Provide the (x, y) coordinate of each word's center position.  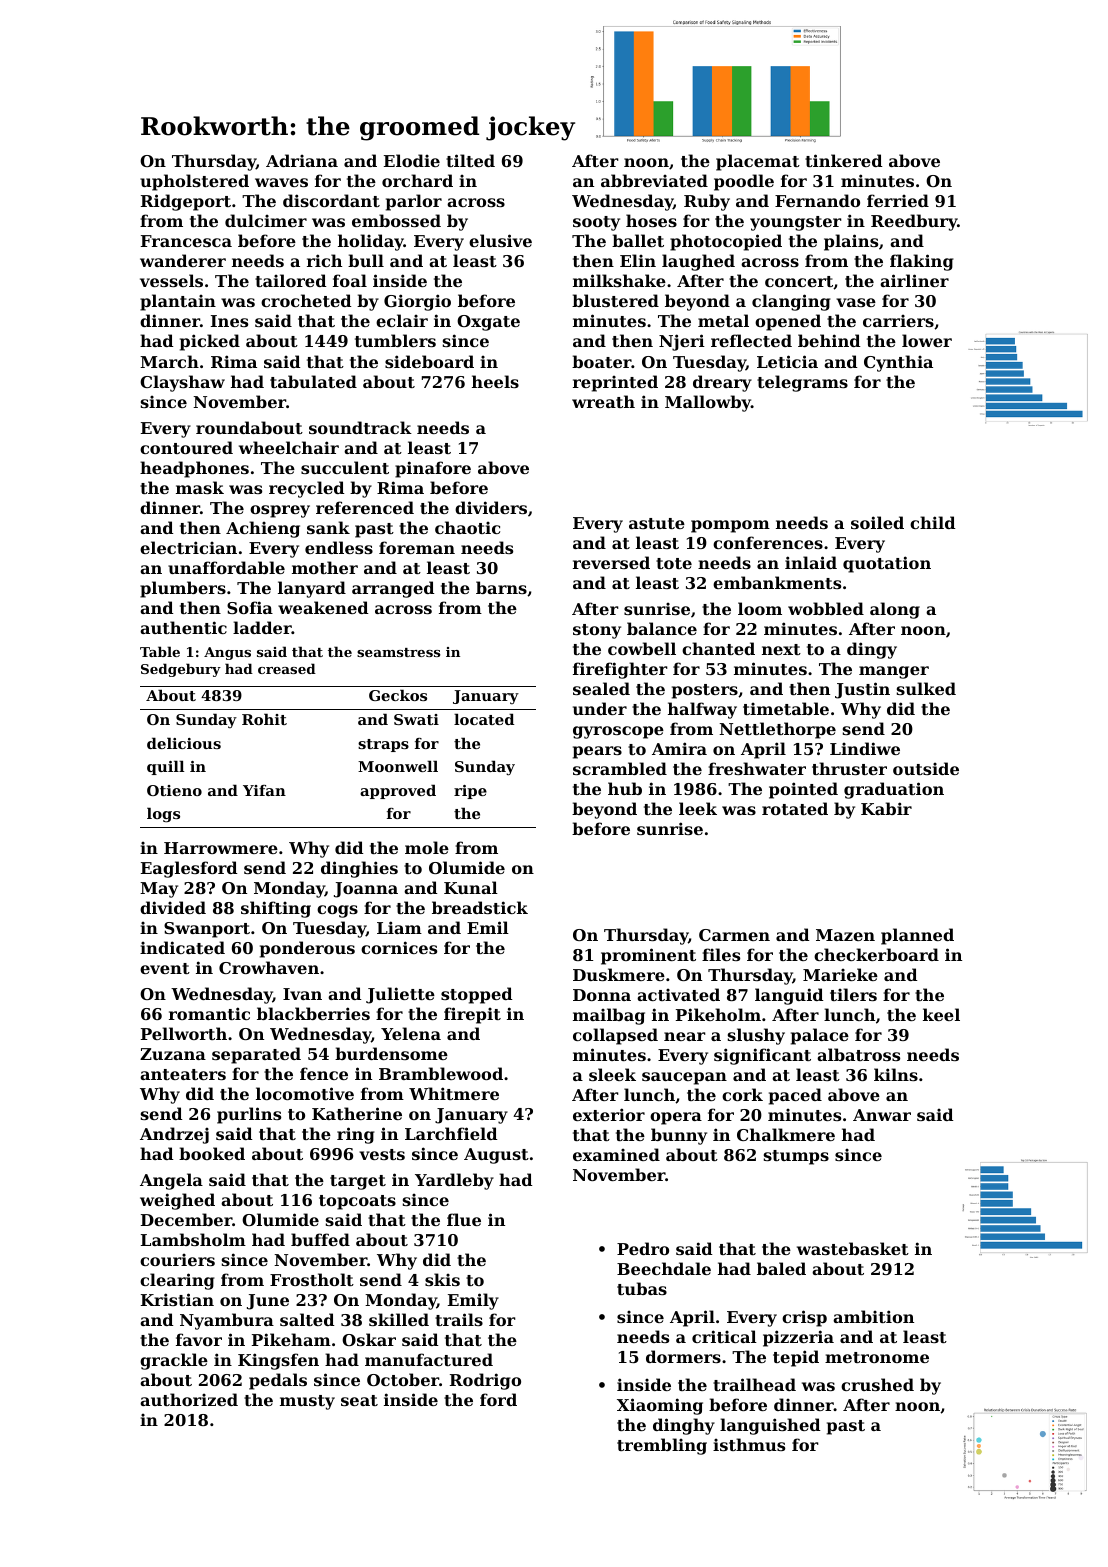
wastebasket (853, 1248)
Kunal (471, 887)
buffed (320, 1239)
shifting (276, 909)
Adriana (302, 160)
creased (287, 668)
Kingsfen (278, 1361)
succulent (345, 467)
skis (442, 1279)
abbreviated (654, 180)
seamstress (398, 652)
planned (917, 936)
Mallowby (708, 403)
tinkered (843, 160)
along (895, 610)
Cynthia (898, 363)
